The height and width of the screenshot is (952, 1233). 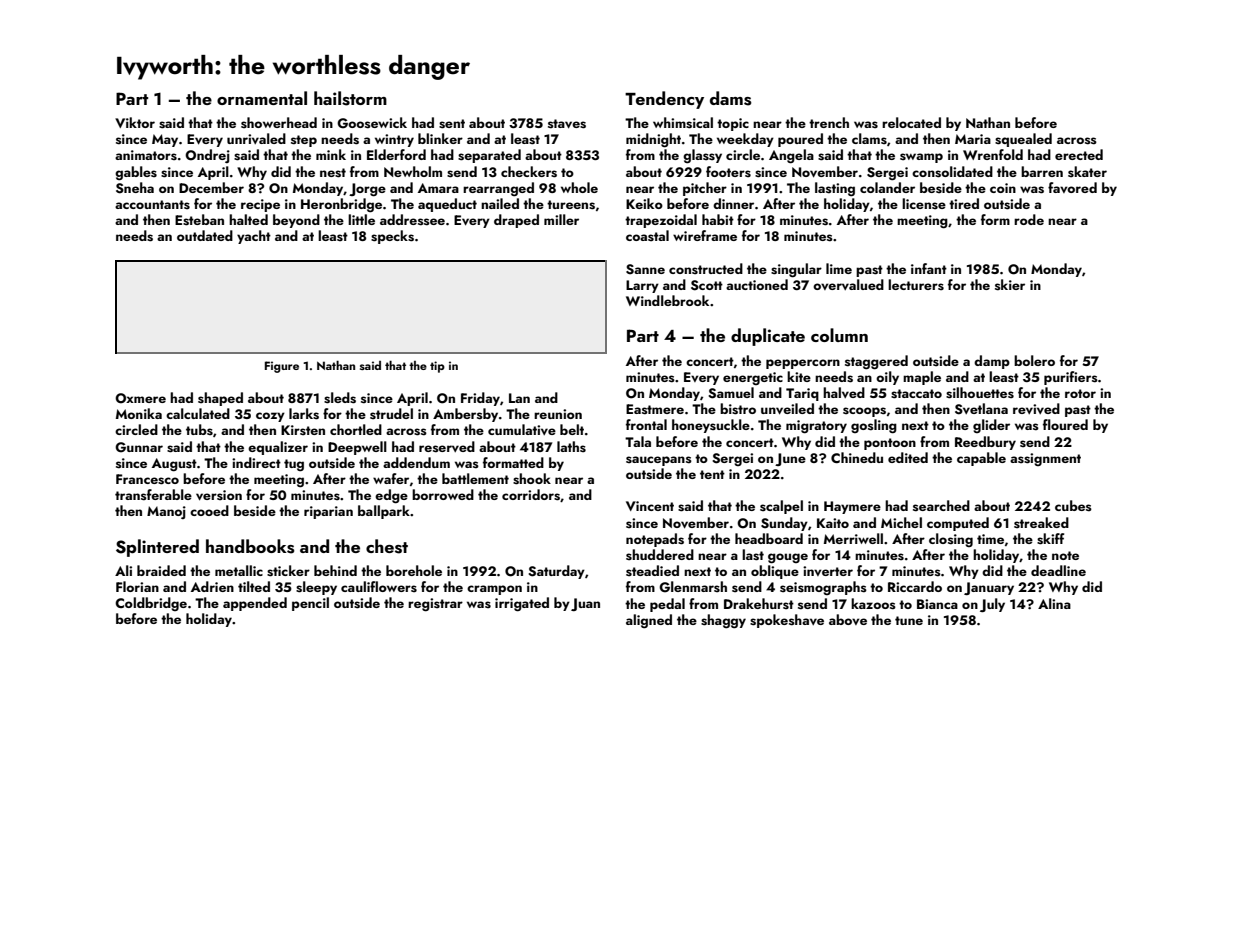 I want to click on Coldbridge, so click(x=151, y=604).
